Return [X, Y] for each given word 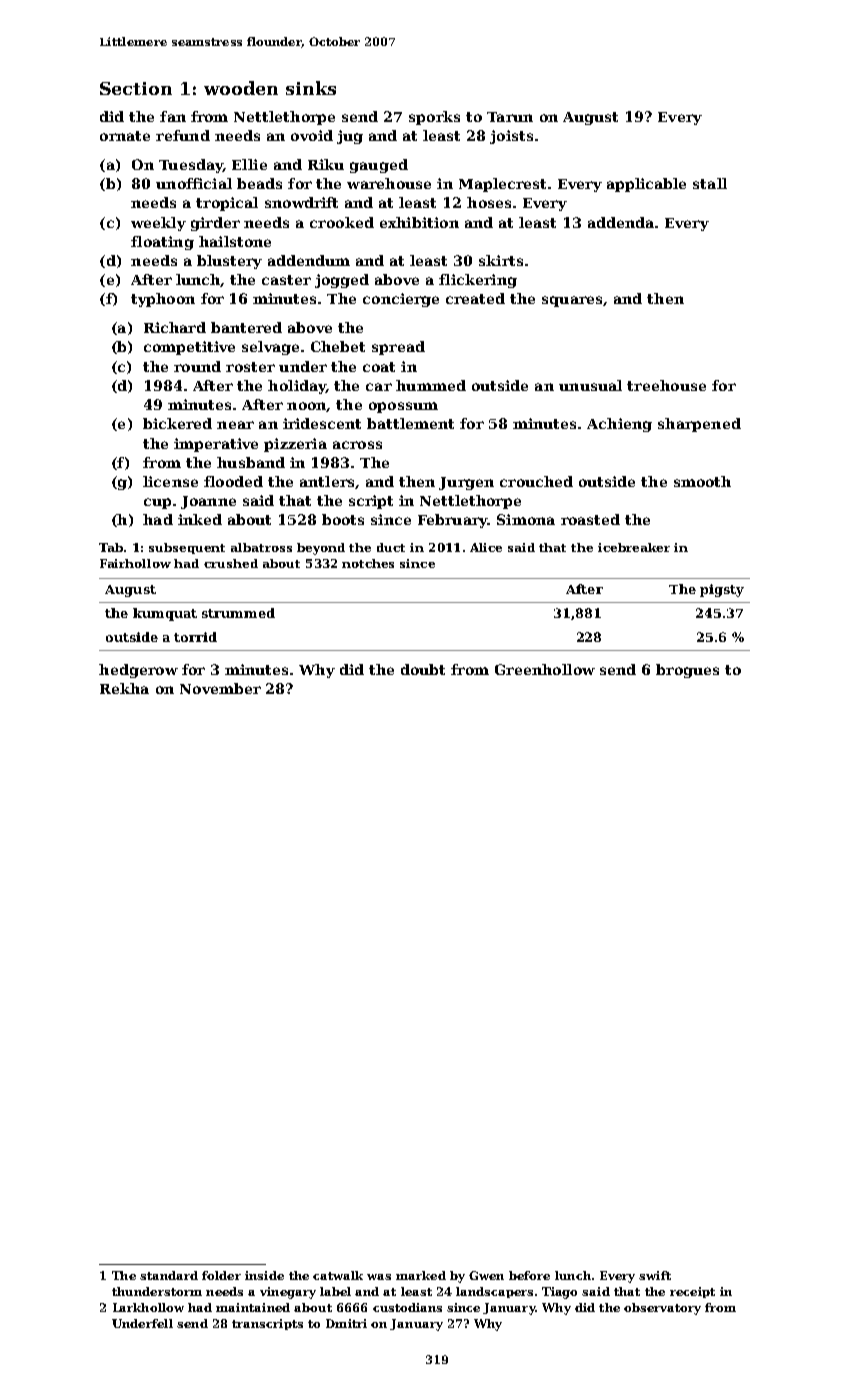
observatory [662, 1309]
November [220, 688]
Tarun [510, 117]
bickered [177, 423]
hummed [431, 385]
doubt [423, 669]
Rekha [124, 688]
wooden [241, 88]
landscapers [494, 1292]
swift [655, 1275]
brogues [687, 671]
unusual [590, 385]
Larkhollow [148, 1307]
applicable [646, 185]
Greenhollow [545, 669]
